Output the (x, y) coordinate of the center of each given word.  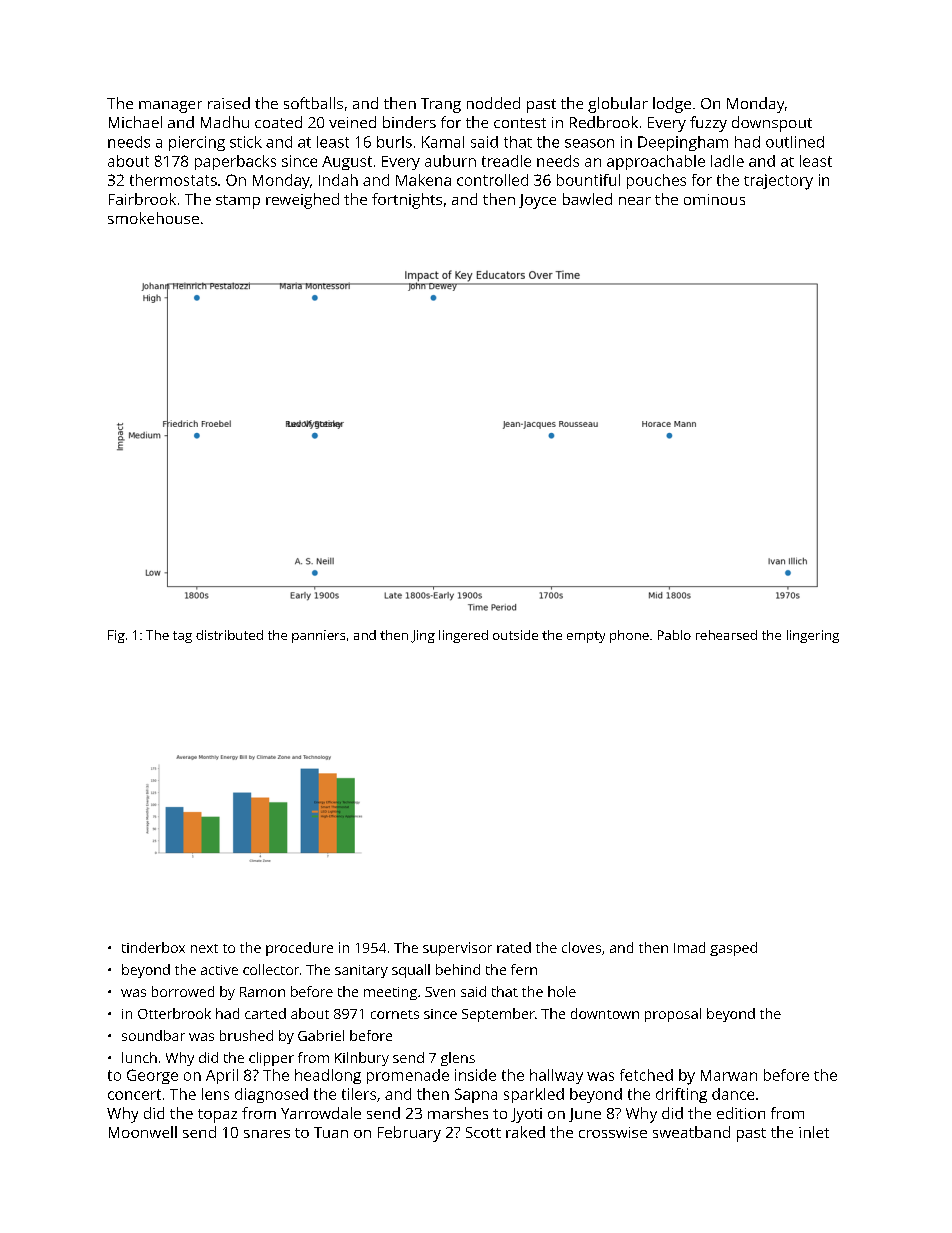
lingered (463, 636)
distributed (229, 635)
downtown (605, 1013)
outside (515, 635)
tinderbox (153, 947)
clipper (271, 1059)
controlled (492, 180)
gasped (733, 949)
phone (629, 636)
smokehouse (153, 218)
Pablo (674, 635)
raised (229, 103)
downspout (772, 124)
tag (182, 637)
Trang (441, 105)
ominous (714, 199)
